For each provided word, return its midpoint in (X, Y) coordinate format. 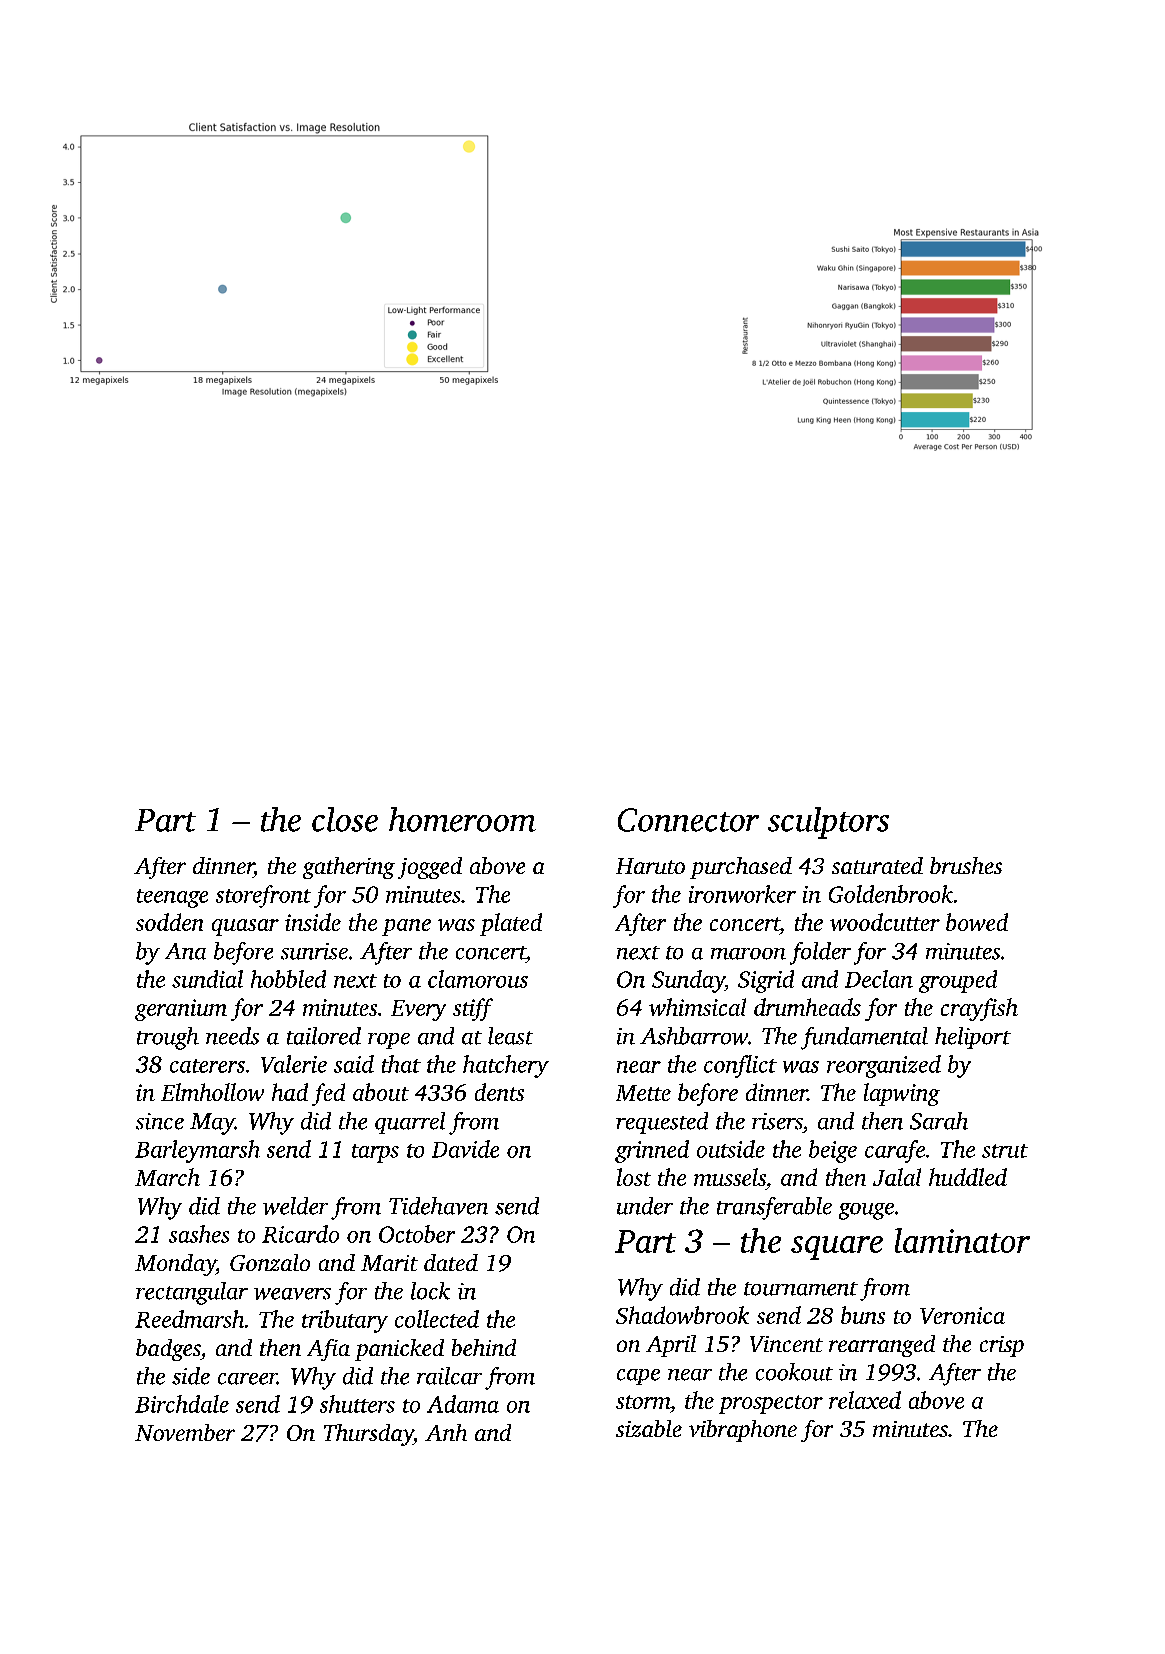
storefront (263, 896)
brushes (966, 865)
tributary (345, 1321)
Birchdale (182, 1404)
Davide (465, 1149)
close (345, 819)
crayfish (979, 1009)
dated (451, 1262)
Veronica (962, 1315)
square (837, 1248)
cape (638, 1377)
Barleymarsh (197, 1151)
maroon (748, 954)
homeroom (462, 819)
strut (1005, 1151)
